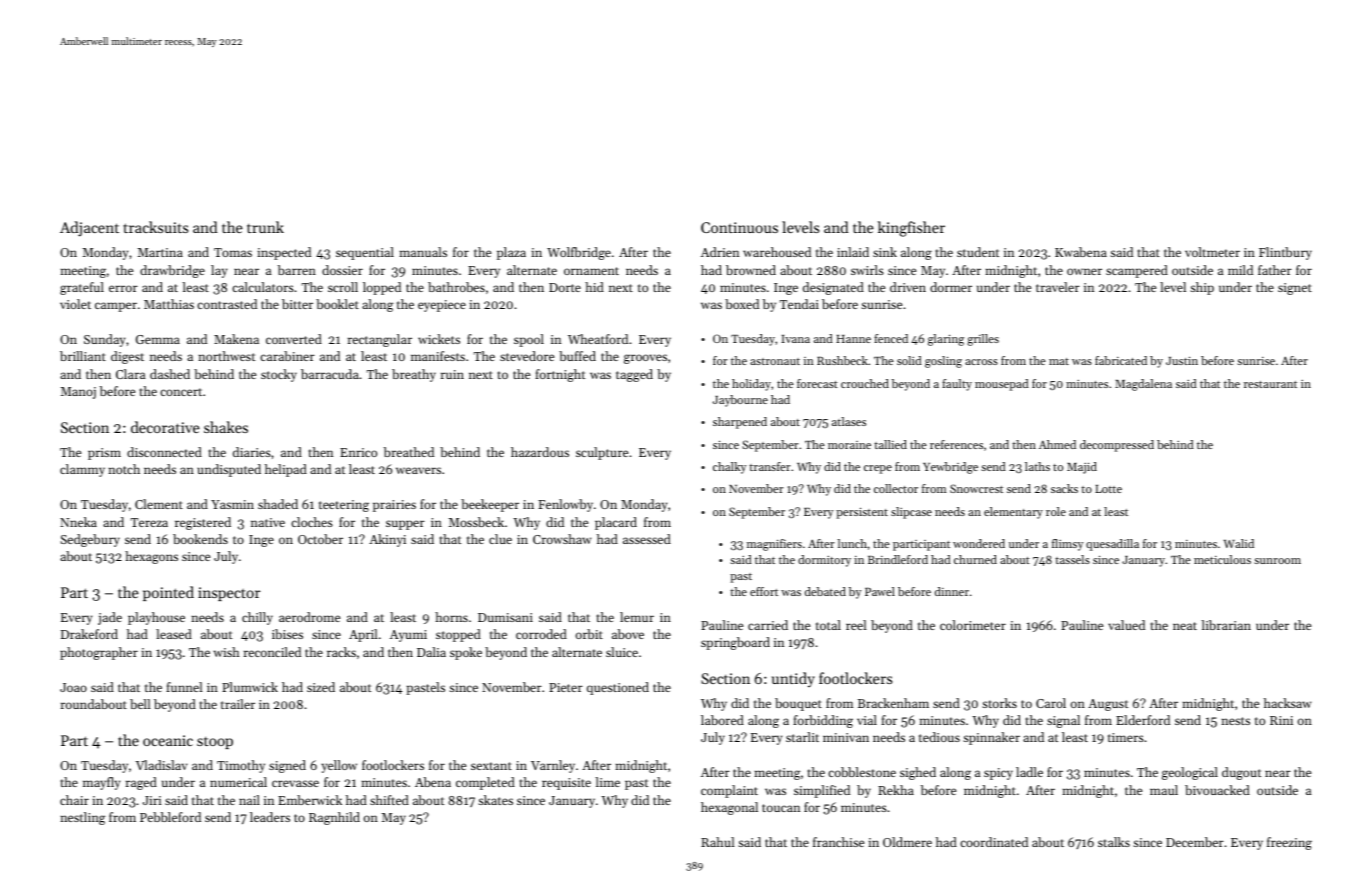 This page has width=1372, height=887. Describe the element at coordinates (951, 287) in the page. I see `dormer` at that location.
